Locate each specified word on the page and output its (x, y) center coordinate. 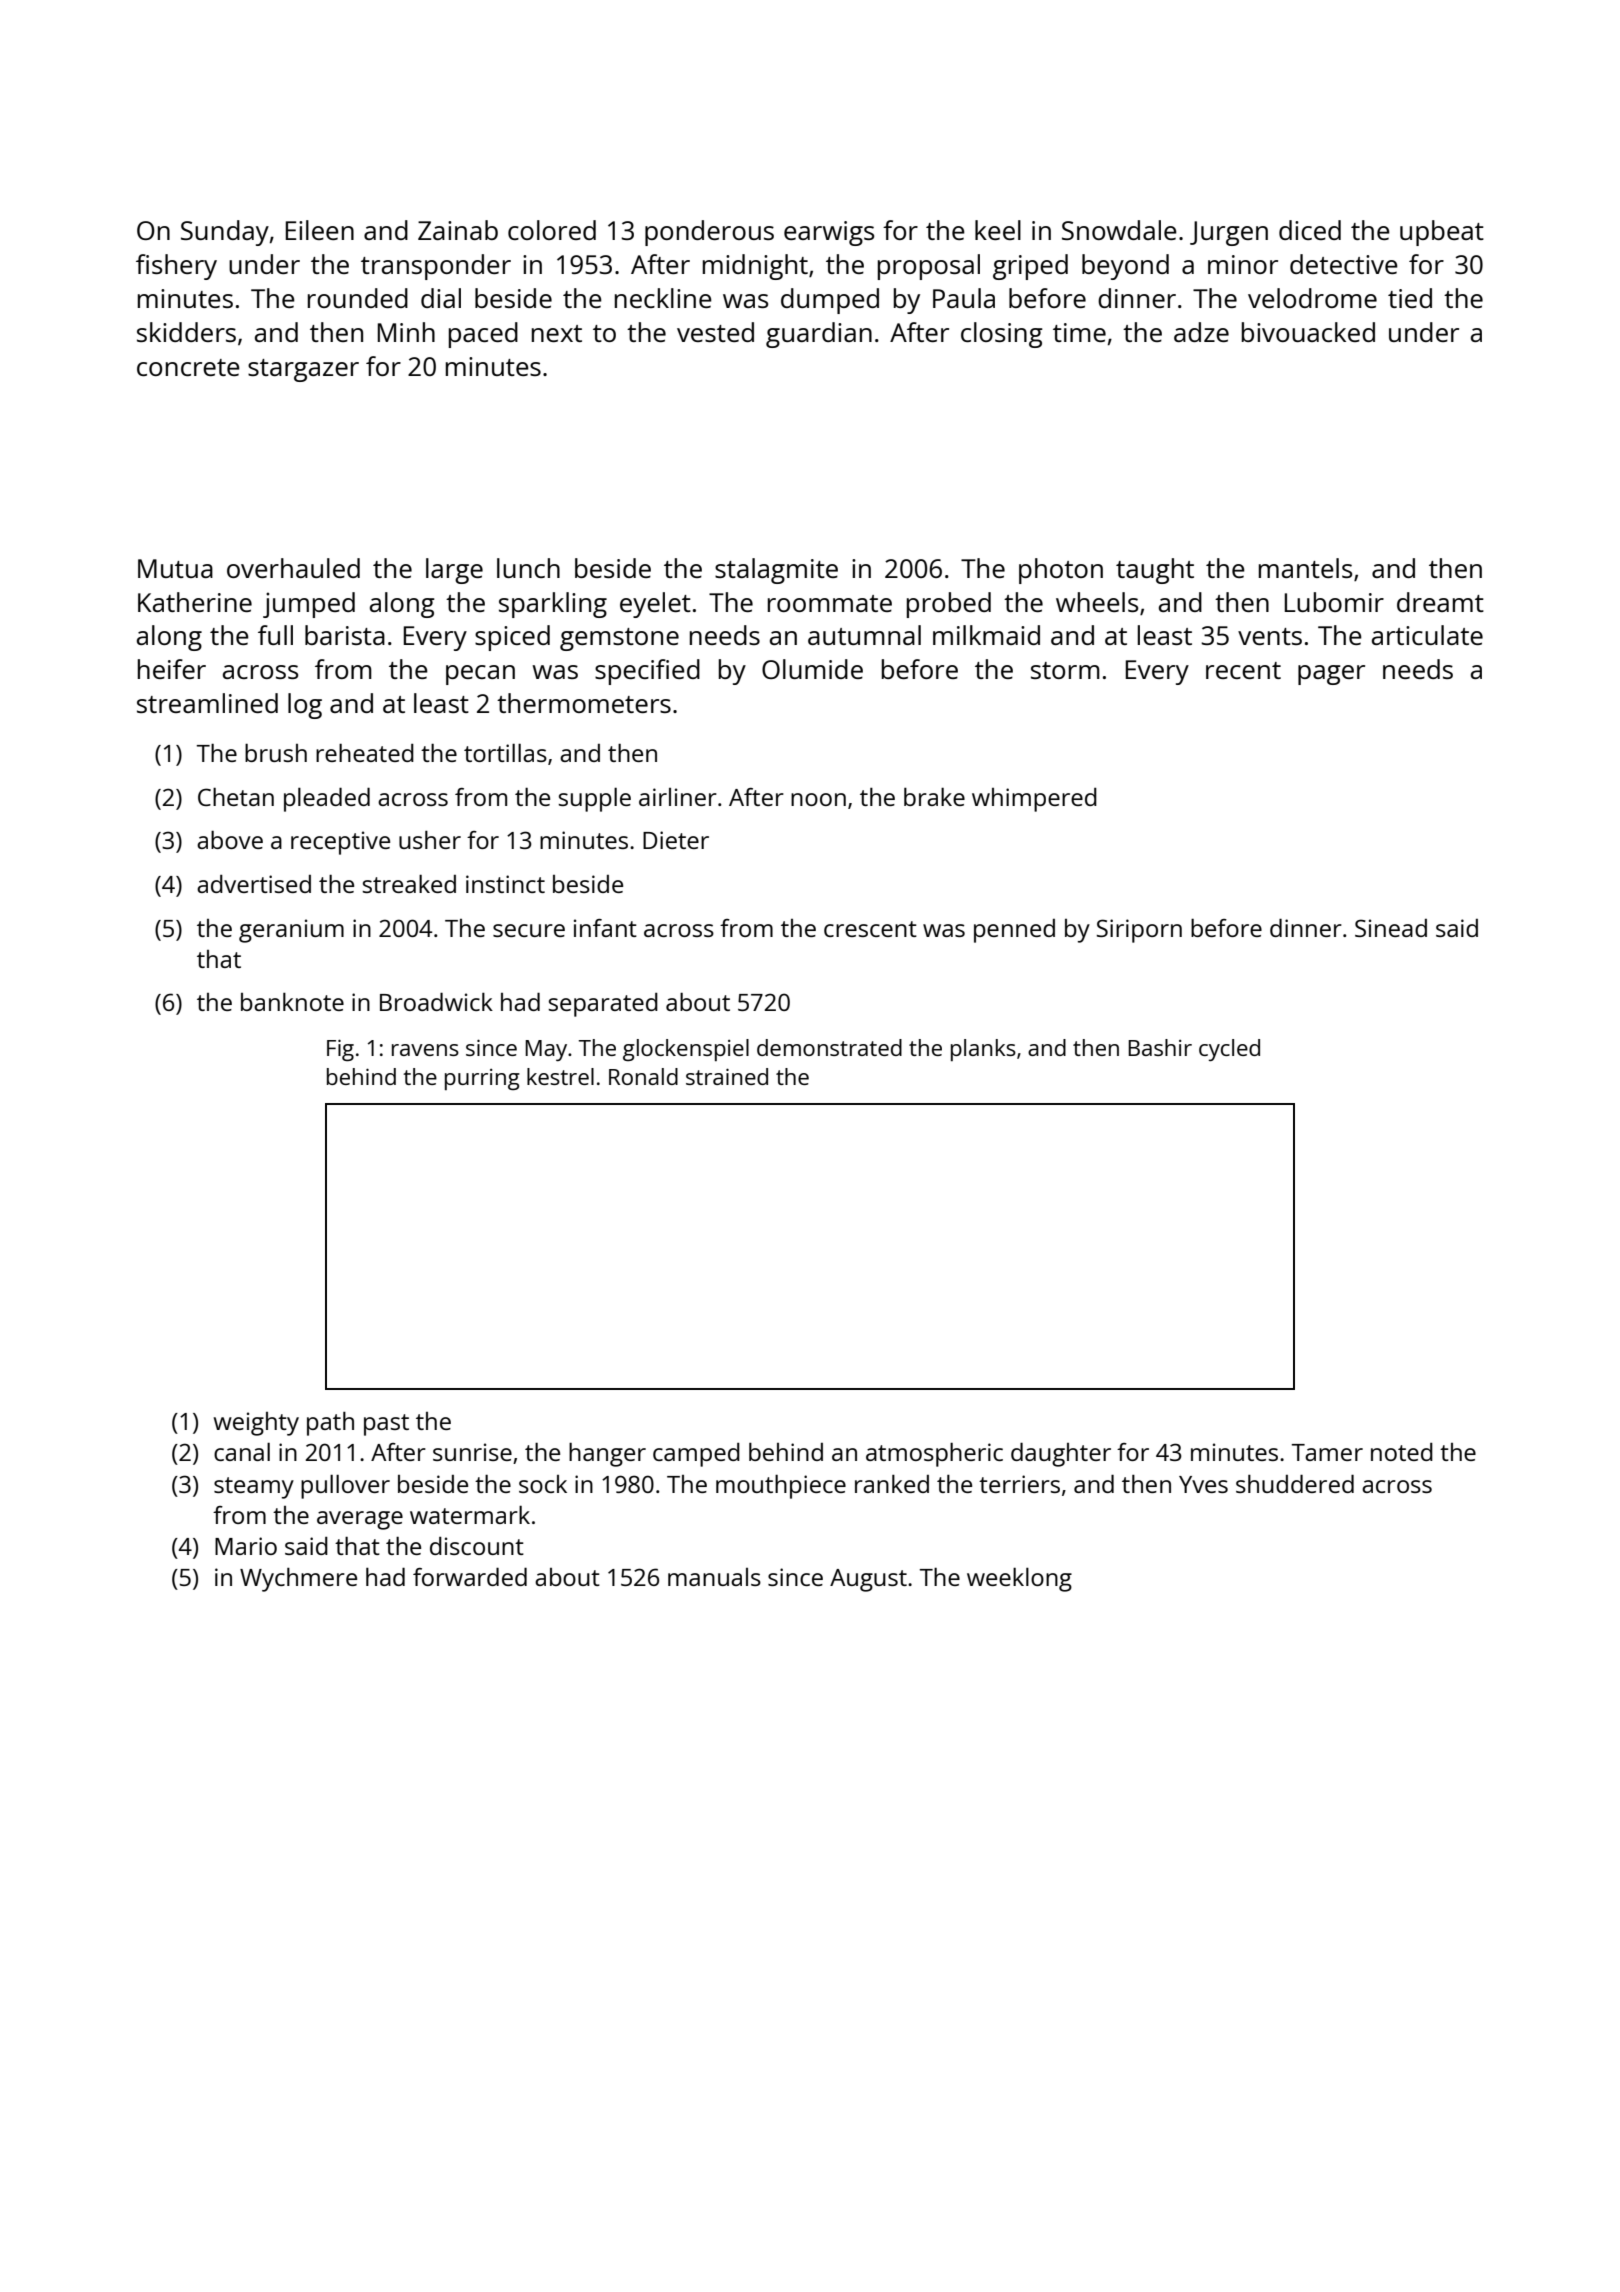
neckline (663, 298)
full (275, 635)
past (386, 1425)
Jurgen (1229, 233)
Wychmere (298, 1580)
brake (934, 797)
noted (1402, 1452)
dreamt (1440, 602)
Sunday (225, 233)
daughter (1061, 1455)
